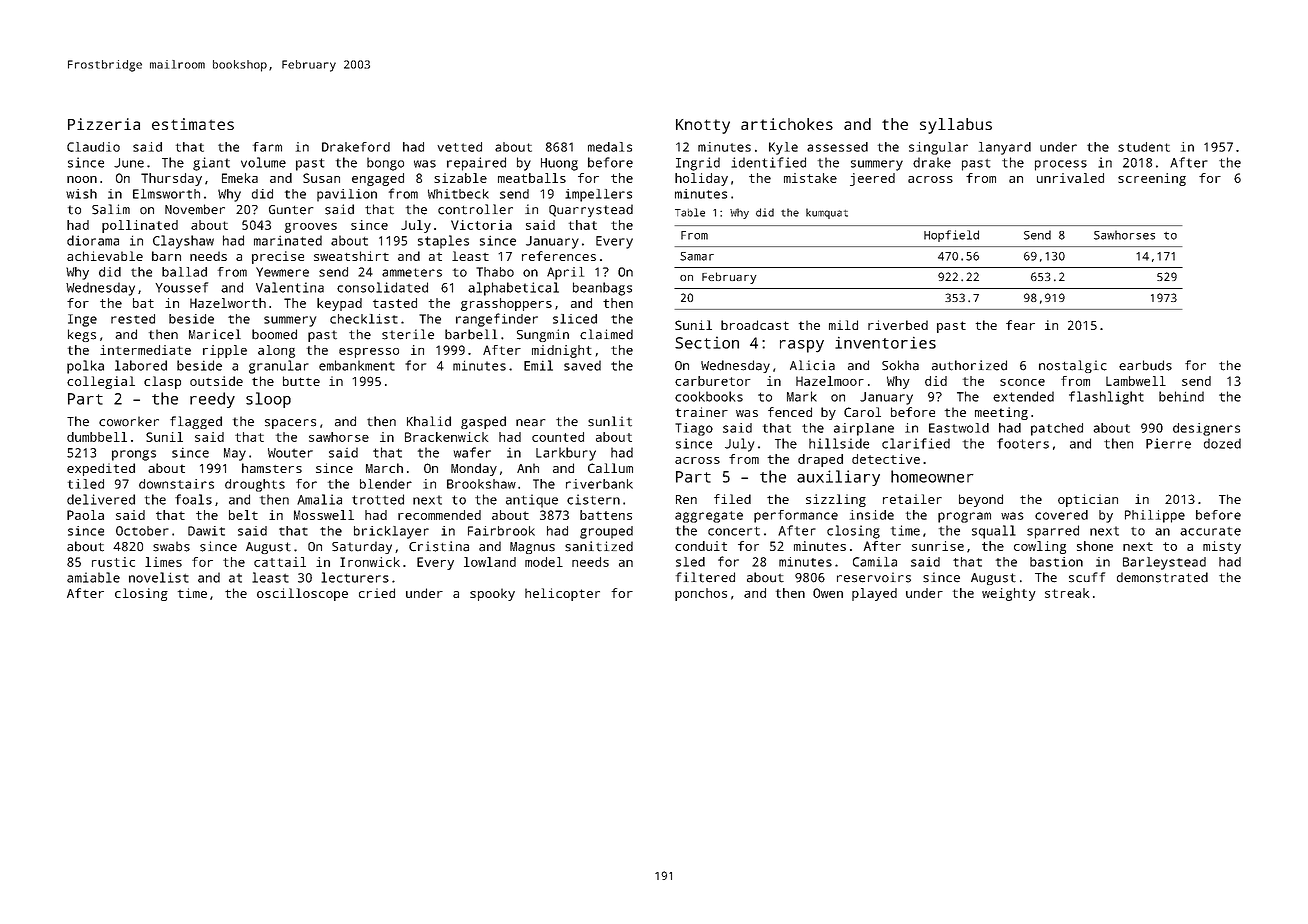 This screenshot has width=1308, height=924. What do you see at coordinates (1009, 594) in the screenshot?
I see `weighty` at bounding box center [1009, 594].
